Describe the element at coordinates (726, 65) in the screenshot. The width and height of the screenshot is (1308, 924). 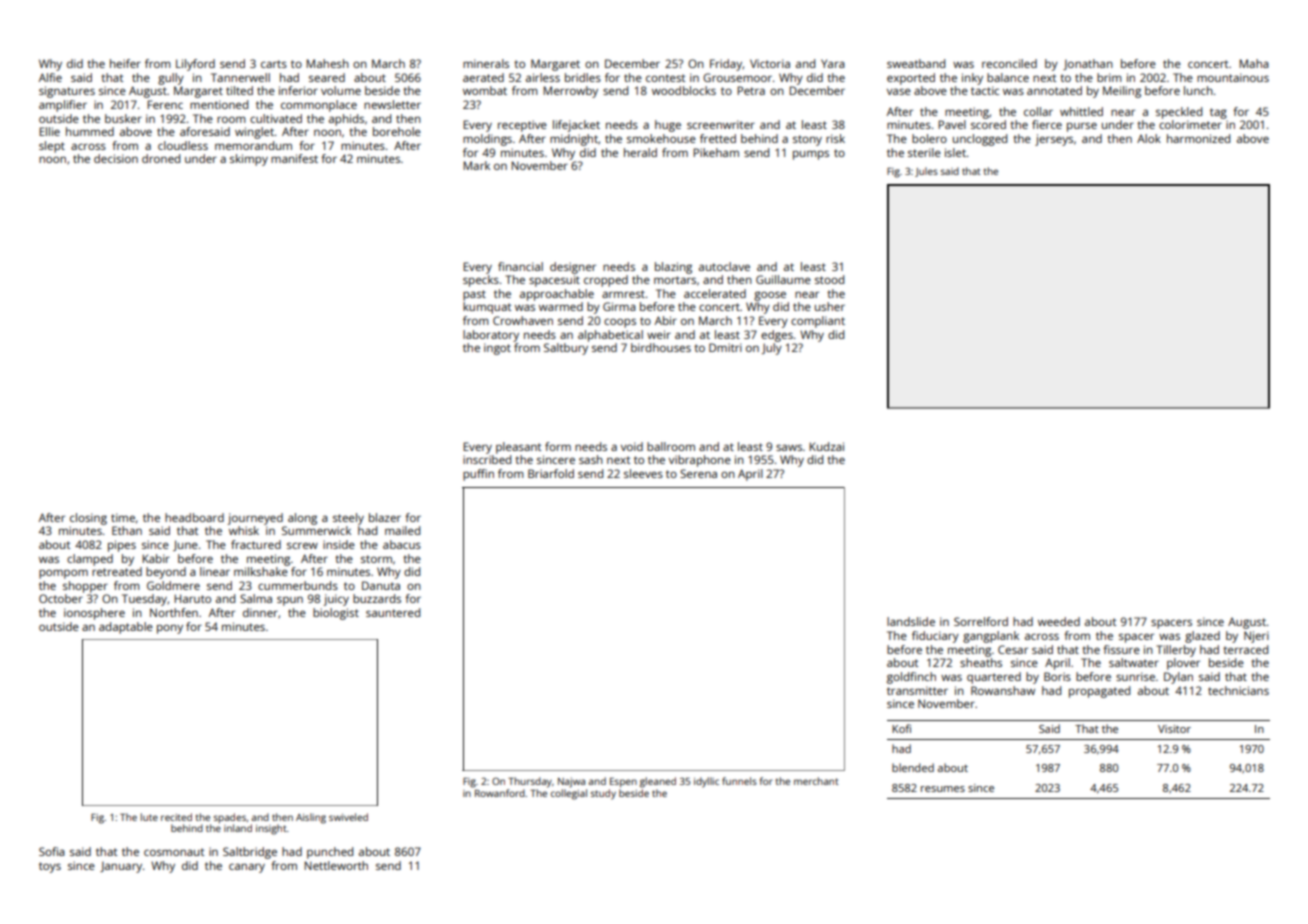
I see `Friday` at that location.
